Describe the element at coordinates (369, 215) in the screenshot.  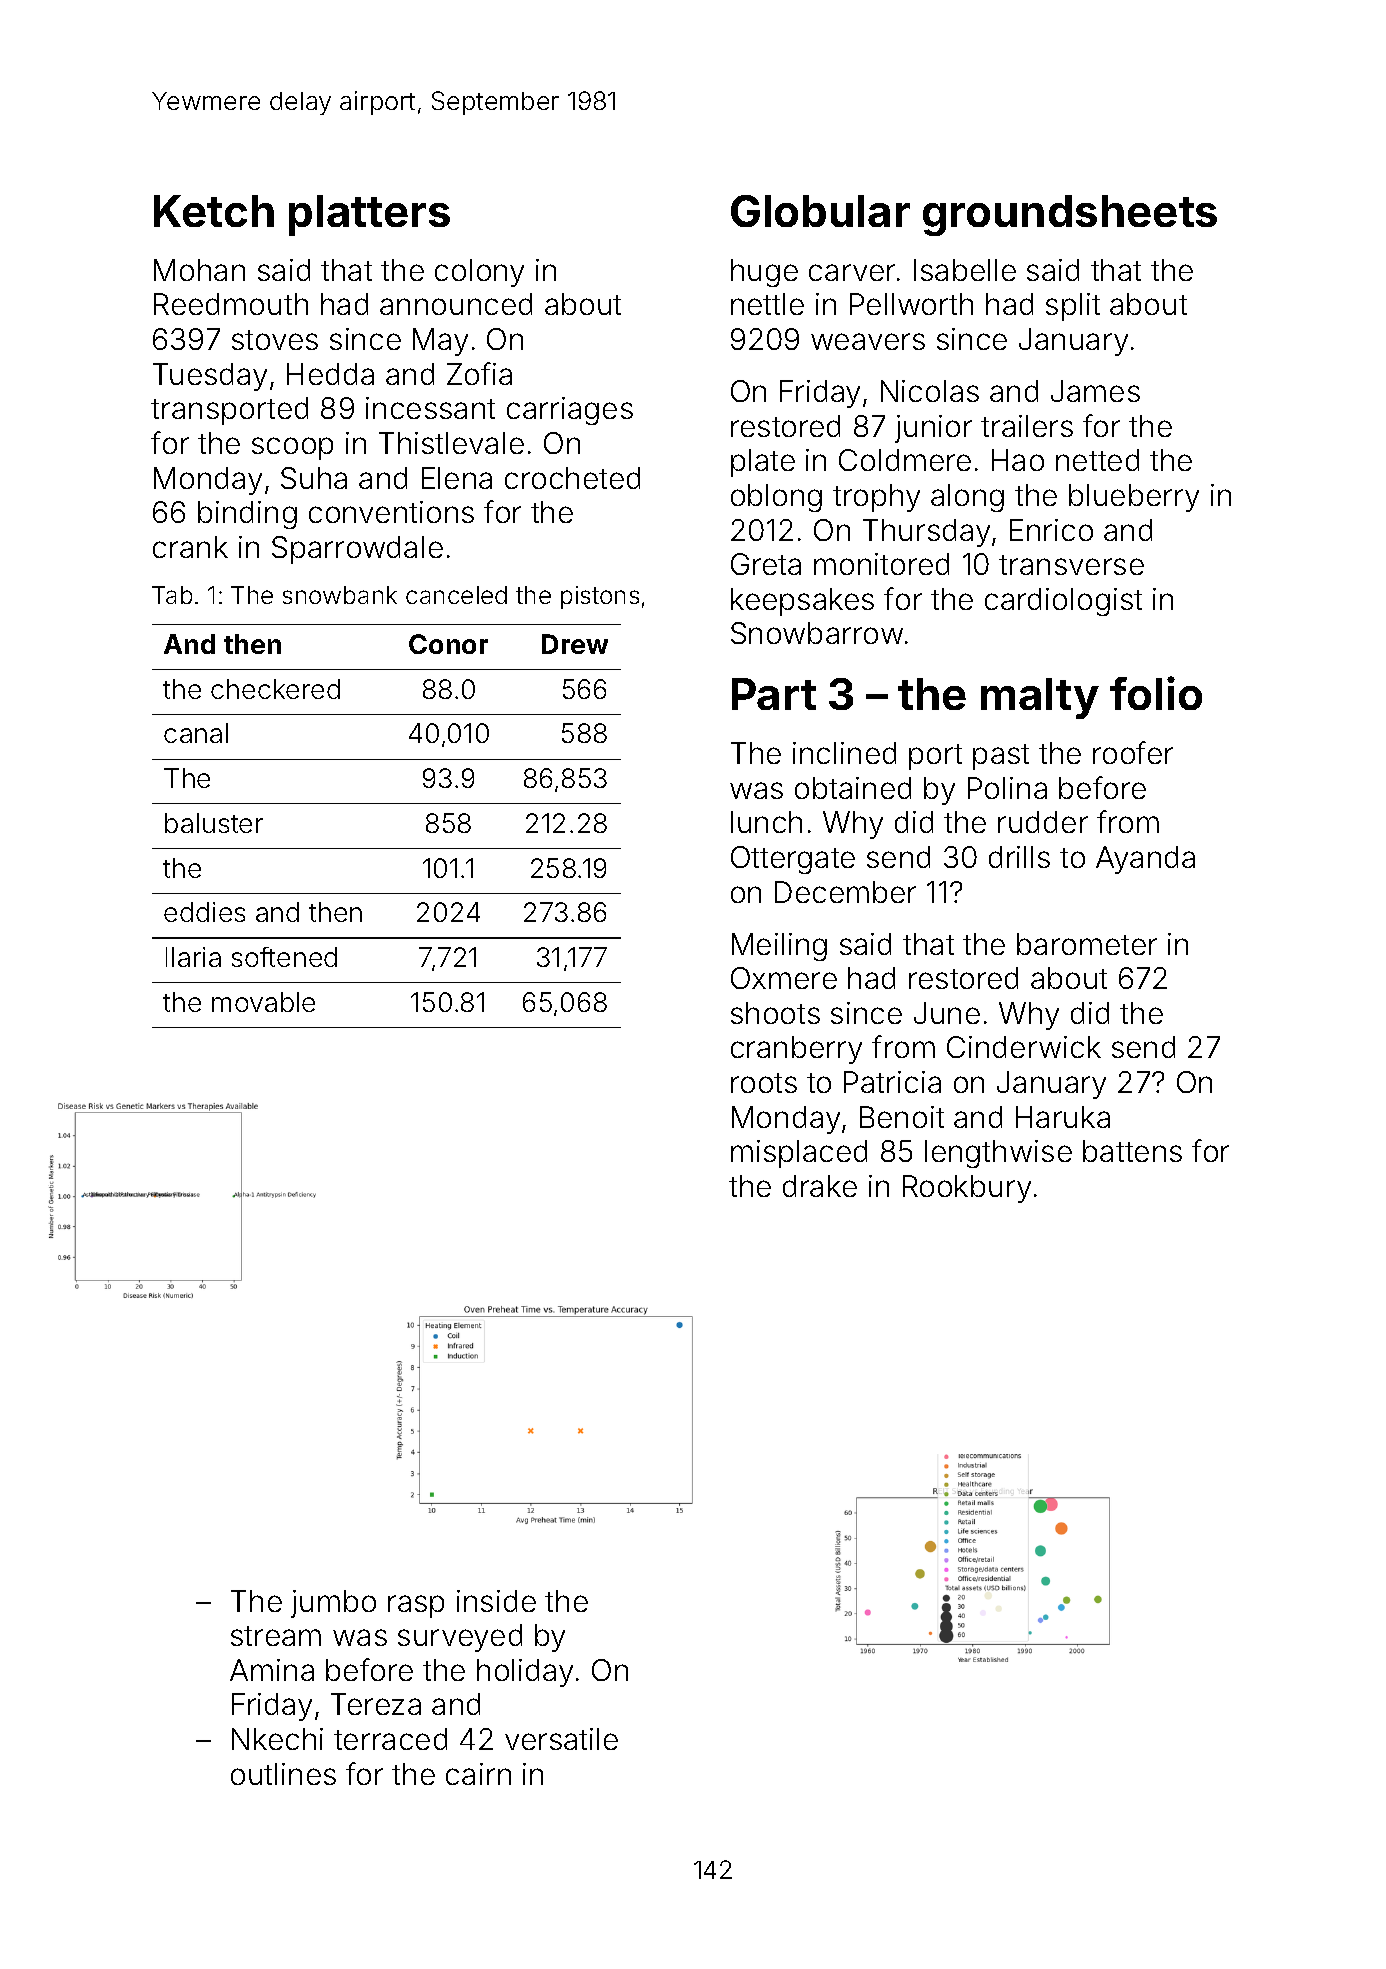
I see `platters` at that location.
